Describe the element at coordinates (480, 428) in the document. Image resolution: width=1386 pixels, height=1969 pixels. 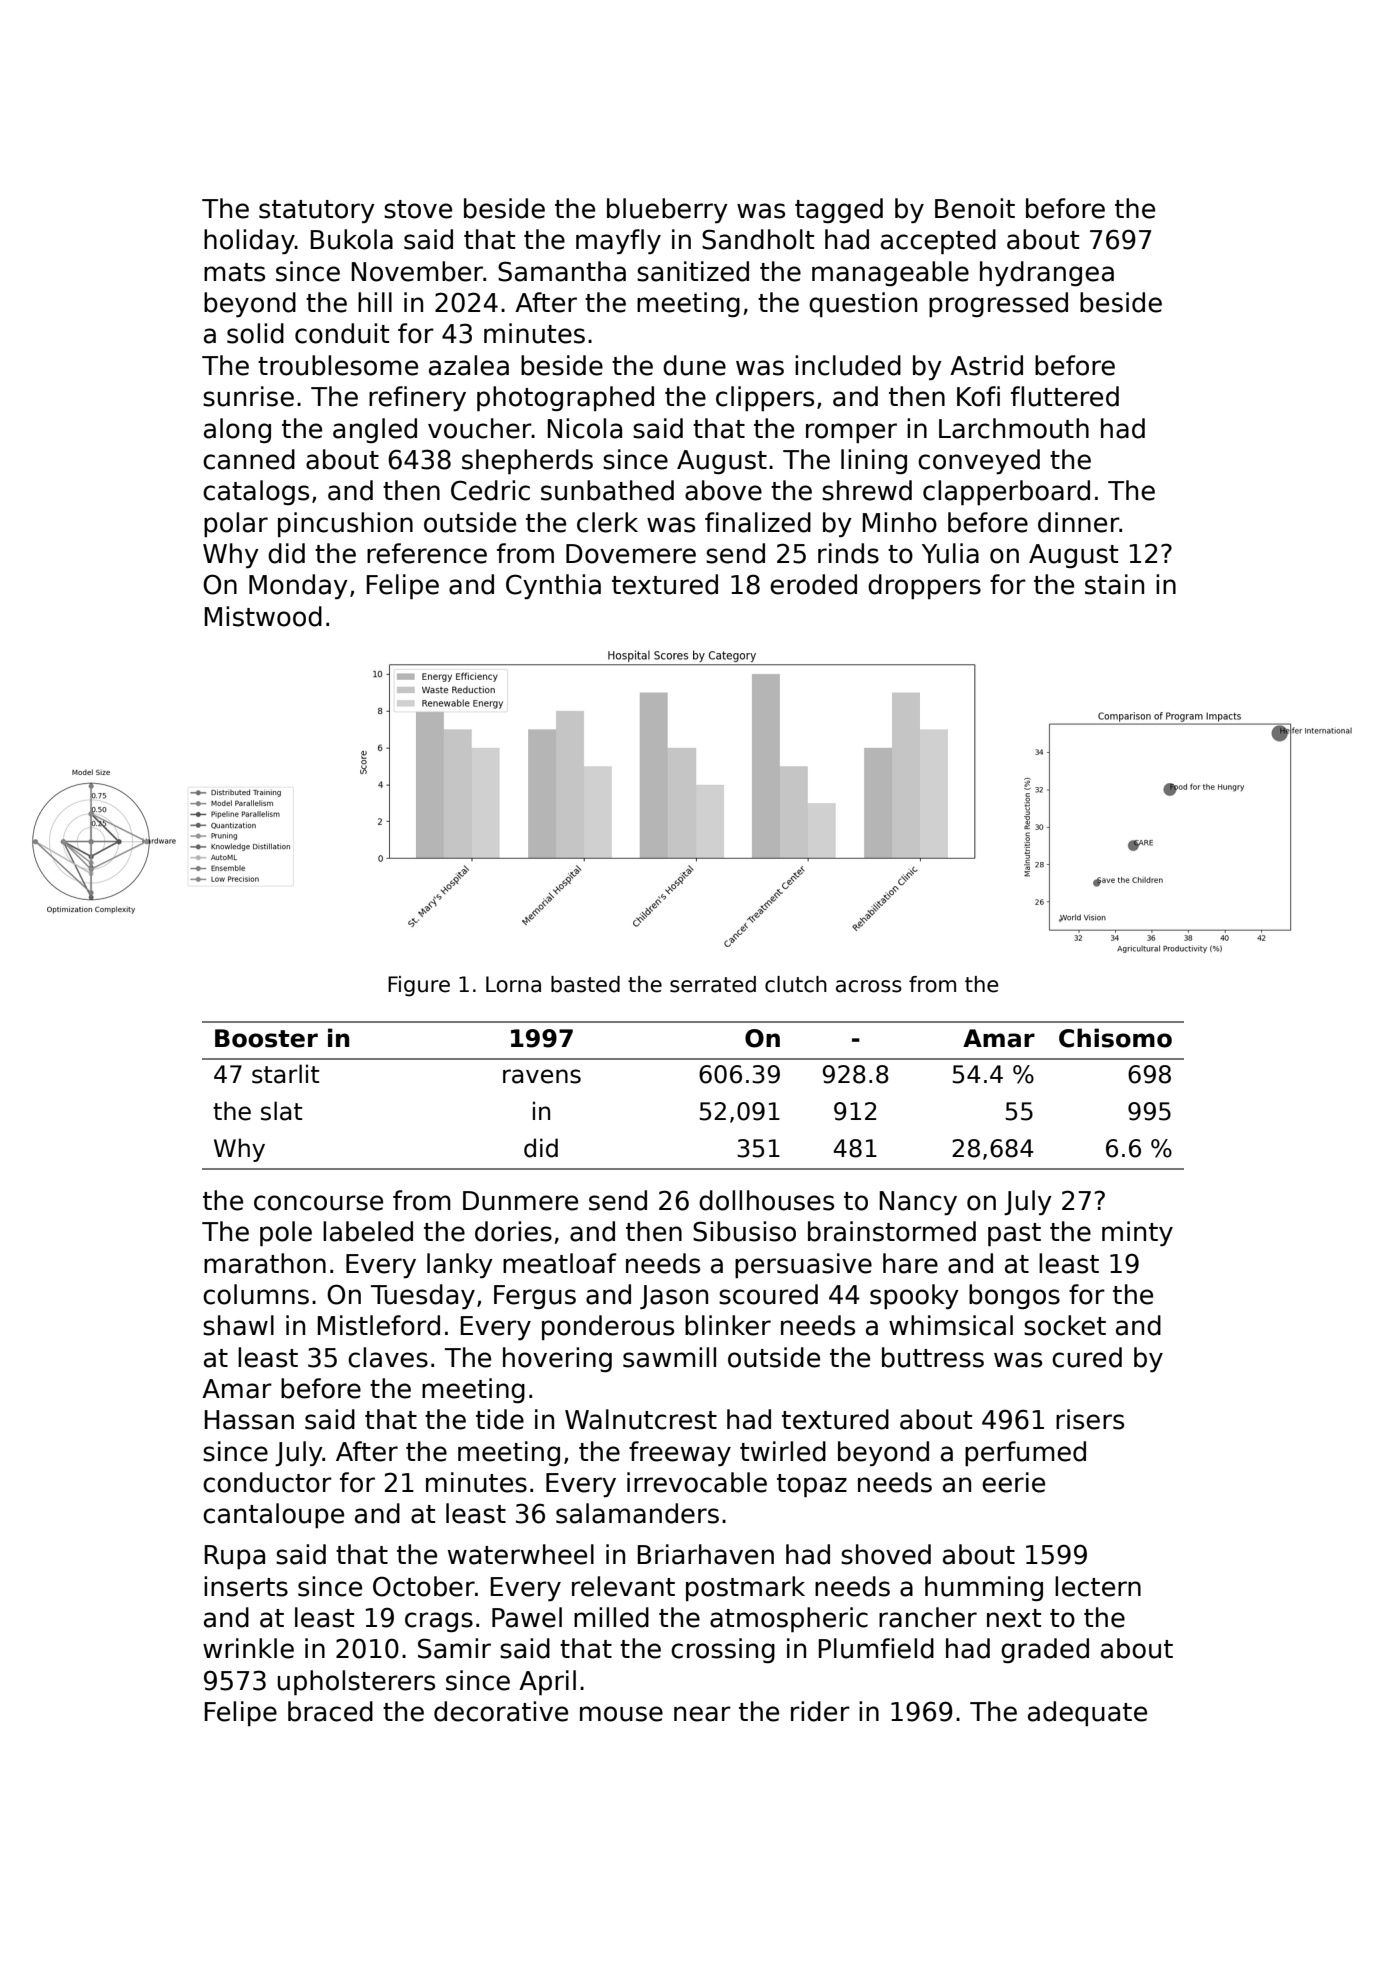
I see `voucher` at that location.
